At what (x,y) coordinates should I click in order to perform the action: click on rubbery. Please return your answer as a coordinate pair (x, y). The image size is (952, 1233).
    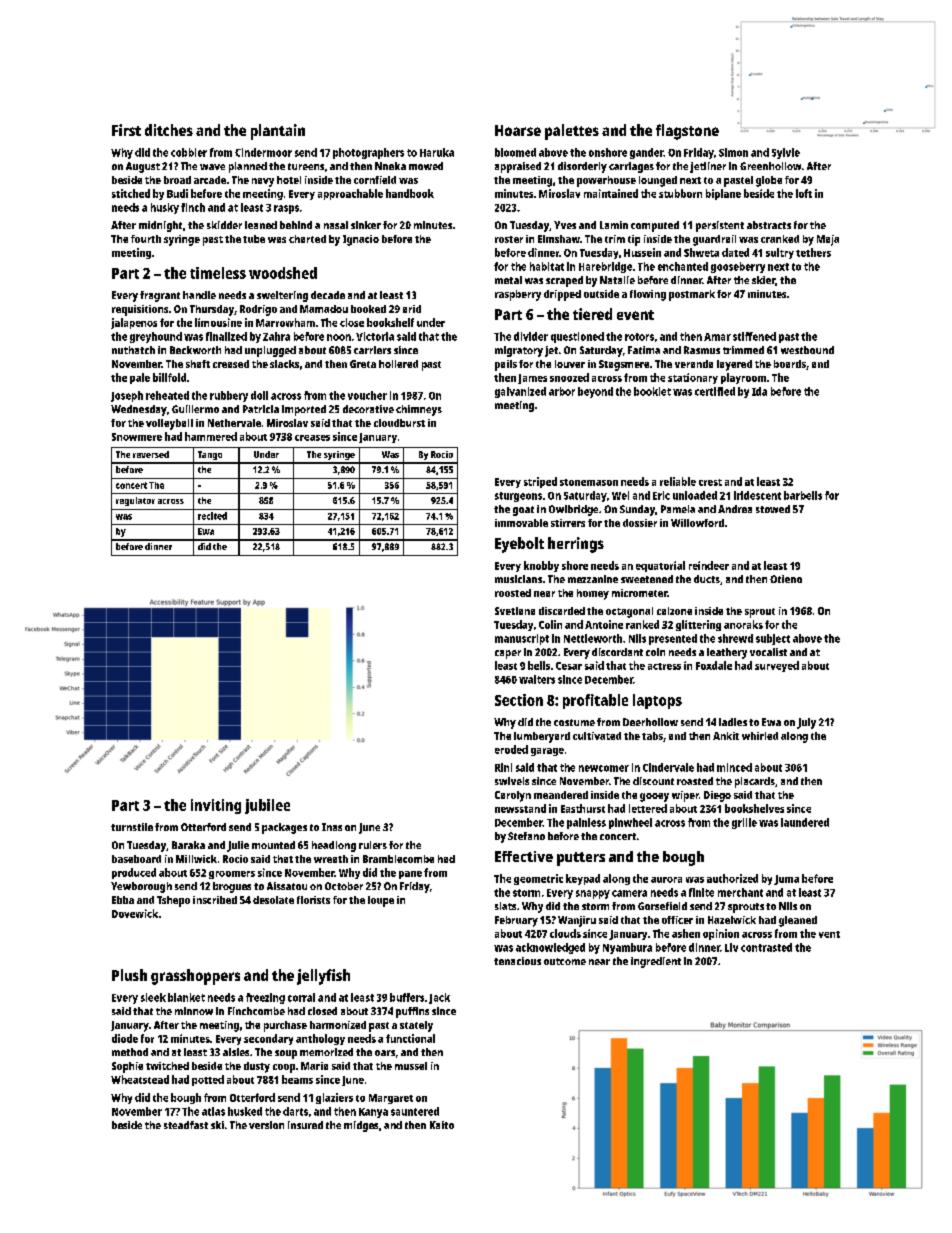
    Looking at the image, I should click on (229, 396).
